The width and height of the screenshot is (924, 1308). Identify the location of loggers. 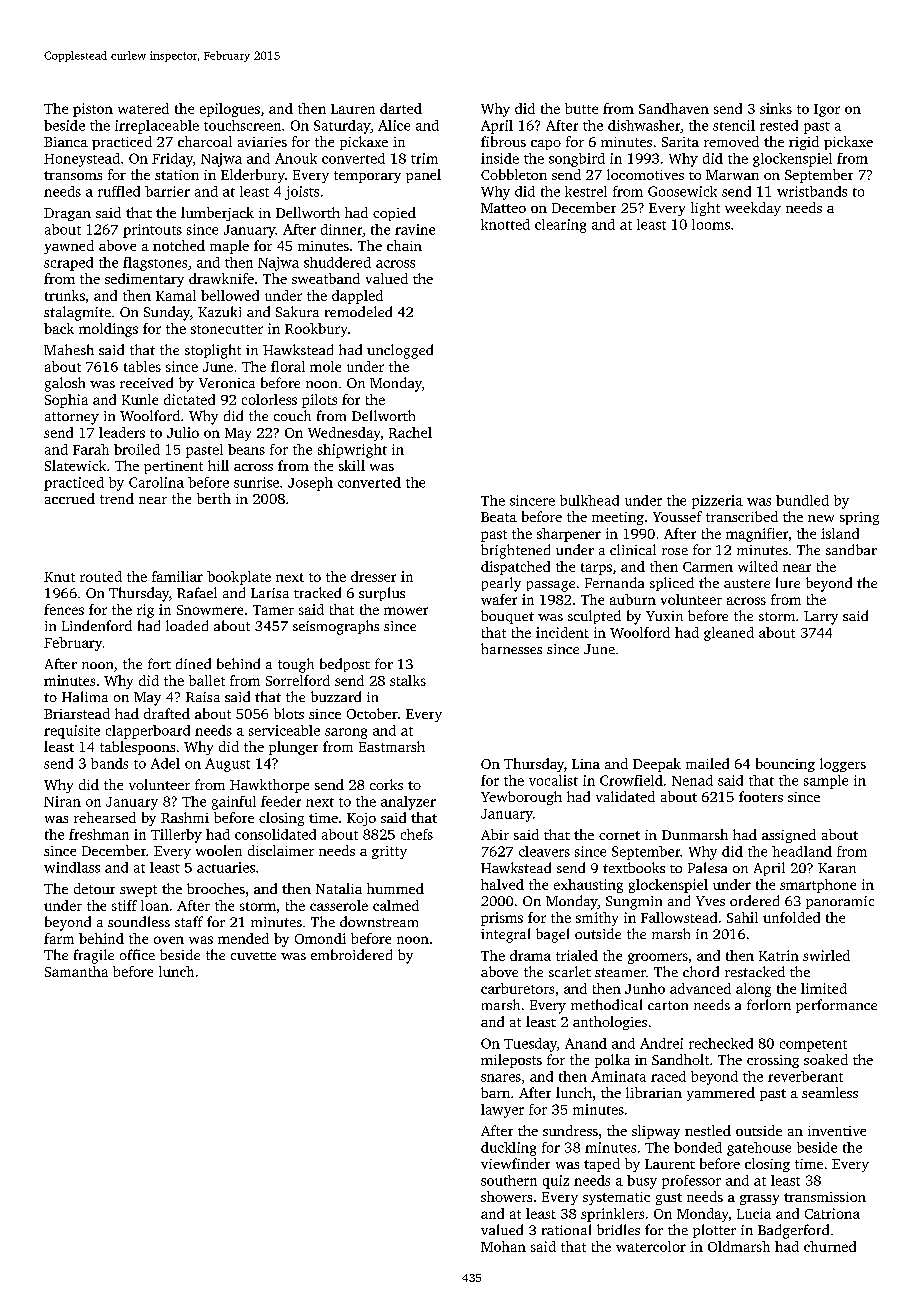
(843, 765).
